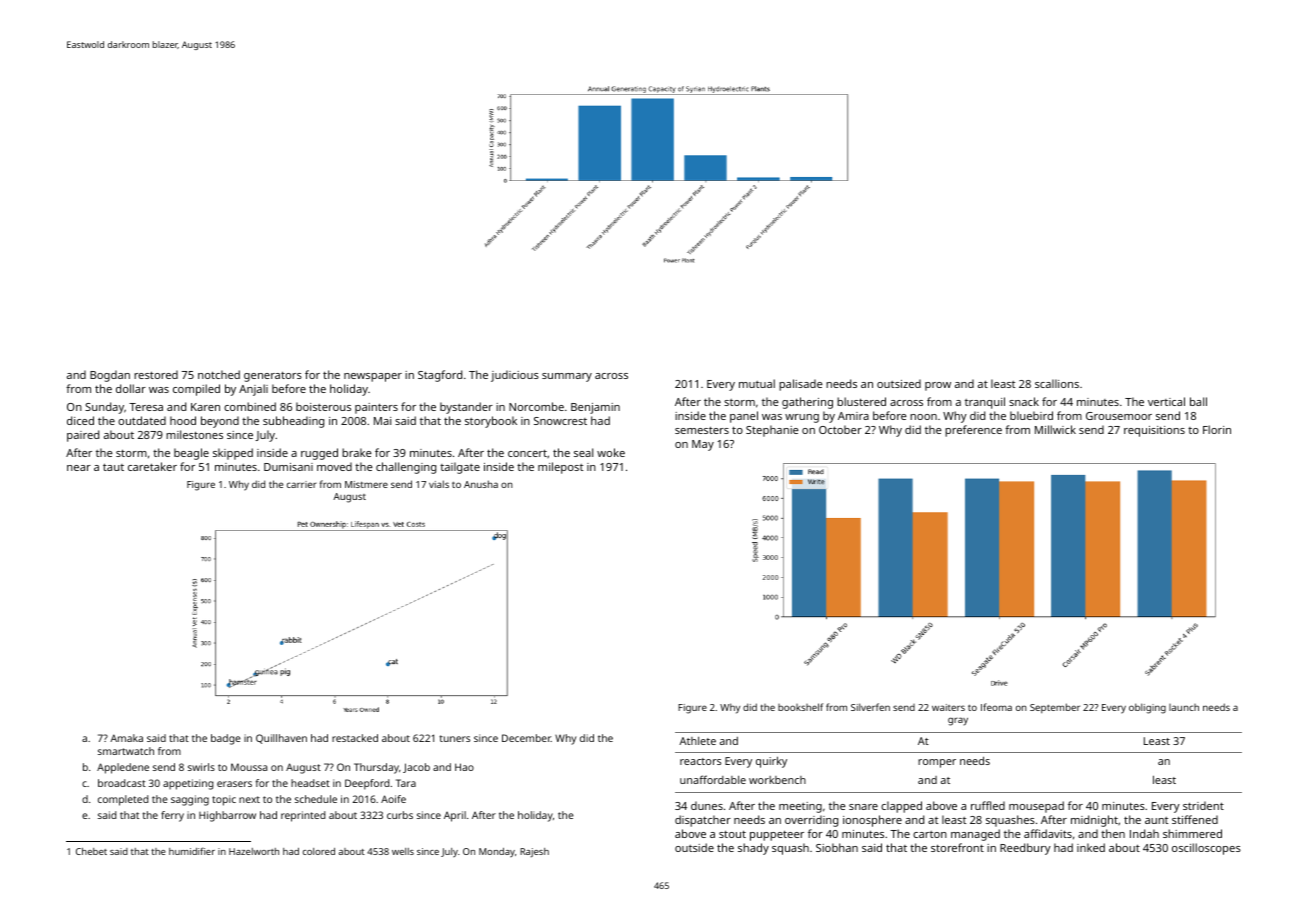 The width and height of the screenshot is (1308, 924). Describe the element at coordinates (220, 422) in the screenshot. I see `beyond` at that location.
